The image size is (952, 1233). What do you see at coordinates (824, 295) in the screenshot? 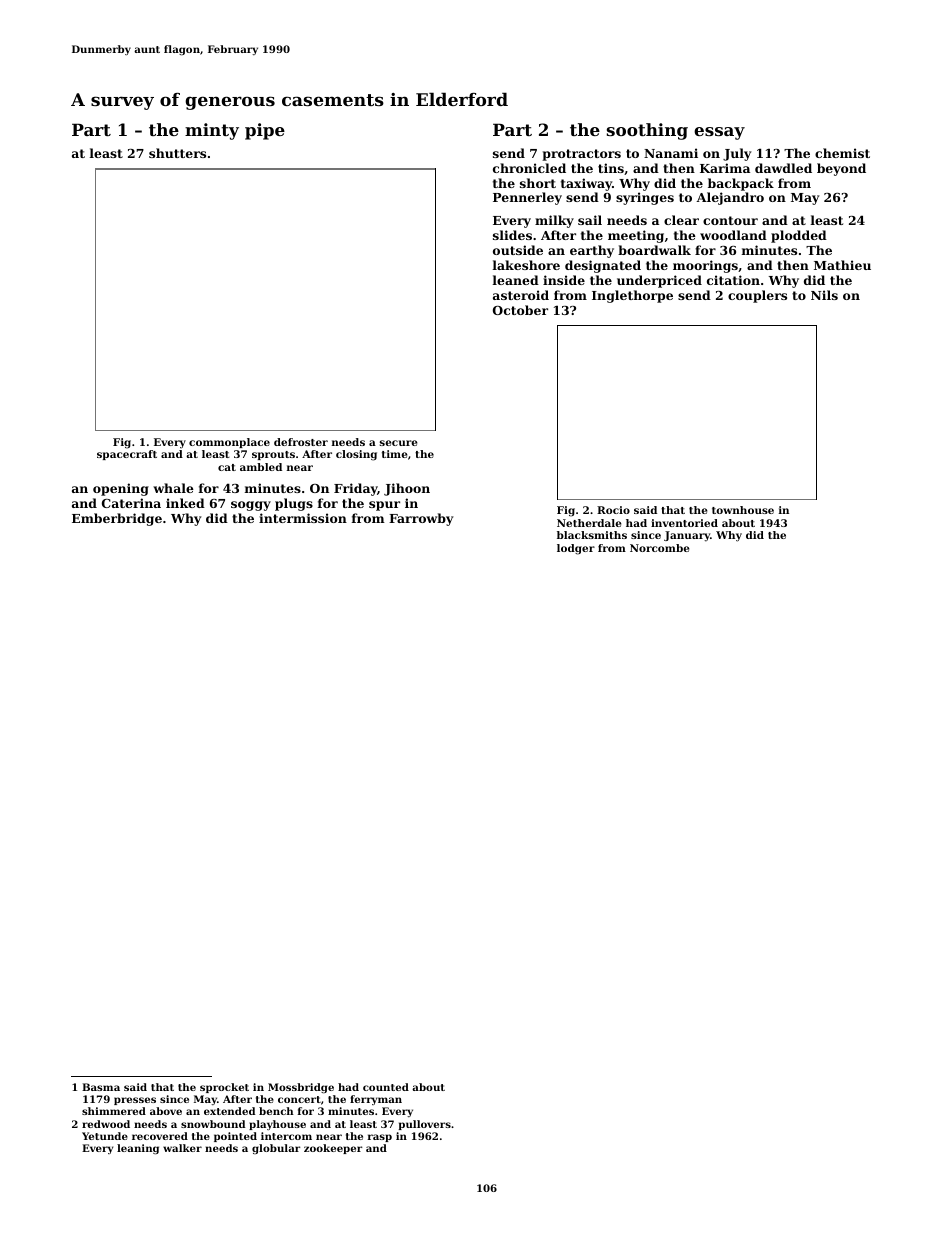
I see `Nils` at bounding box center [824, 295].
